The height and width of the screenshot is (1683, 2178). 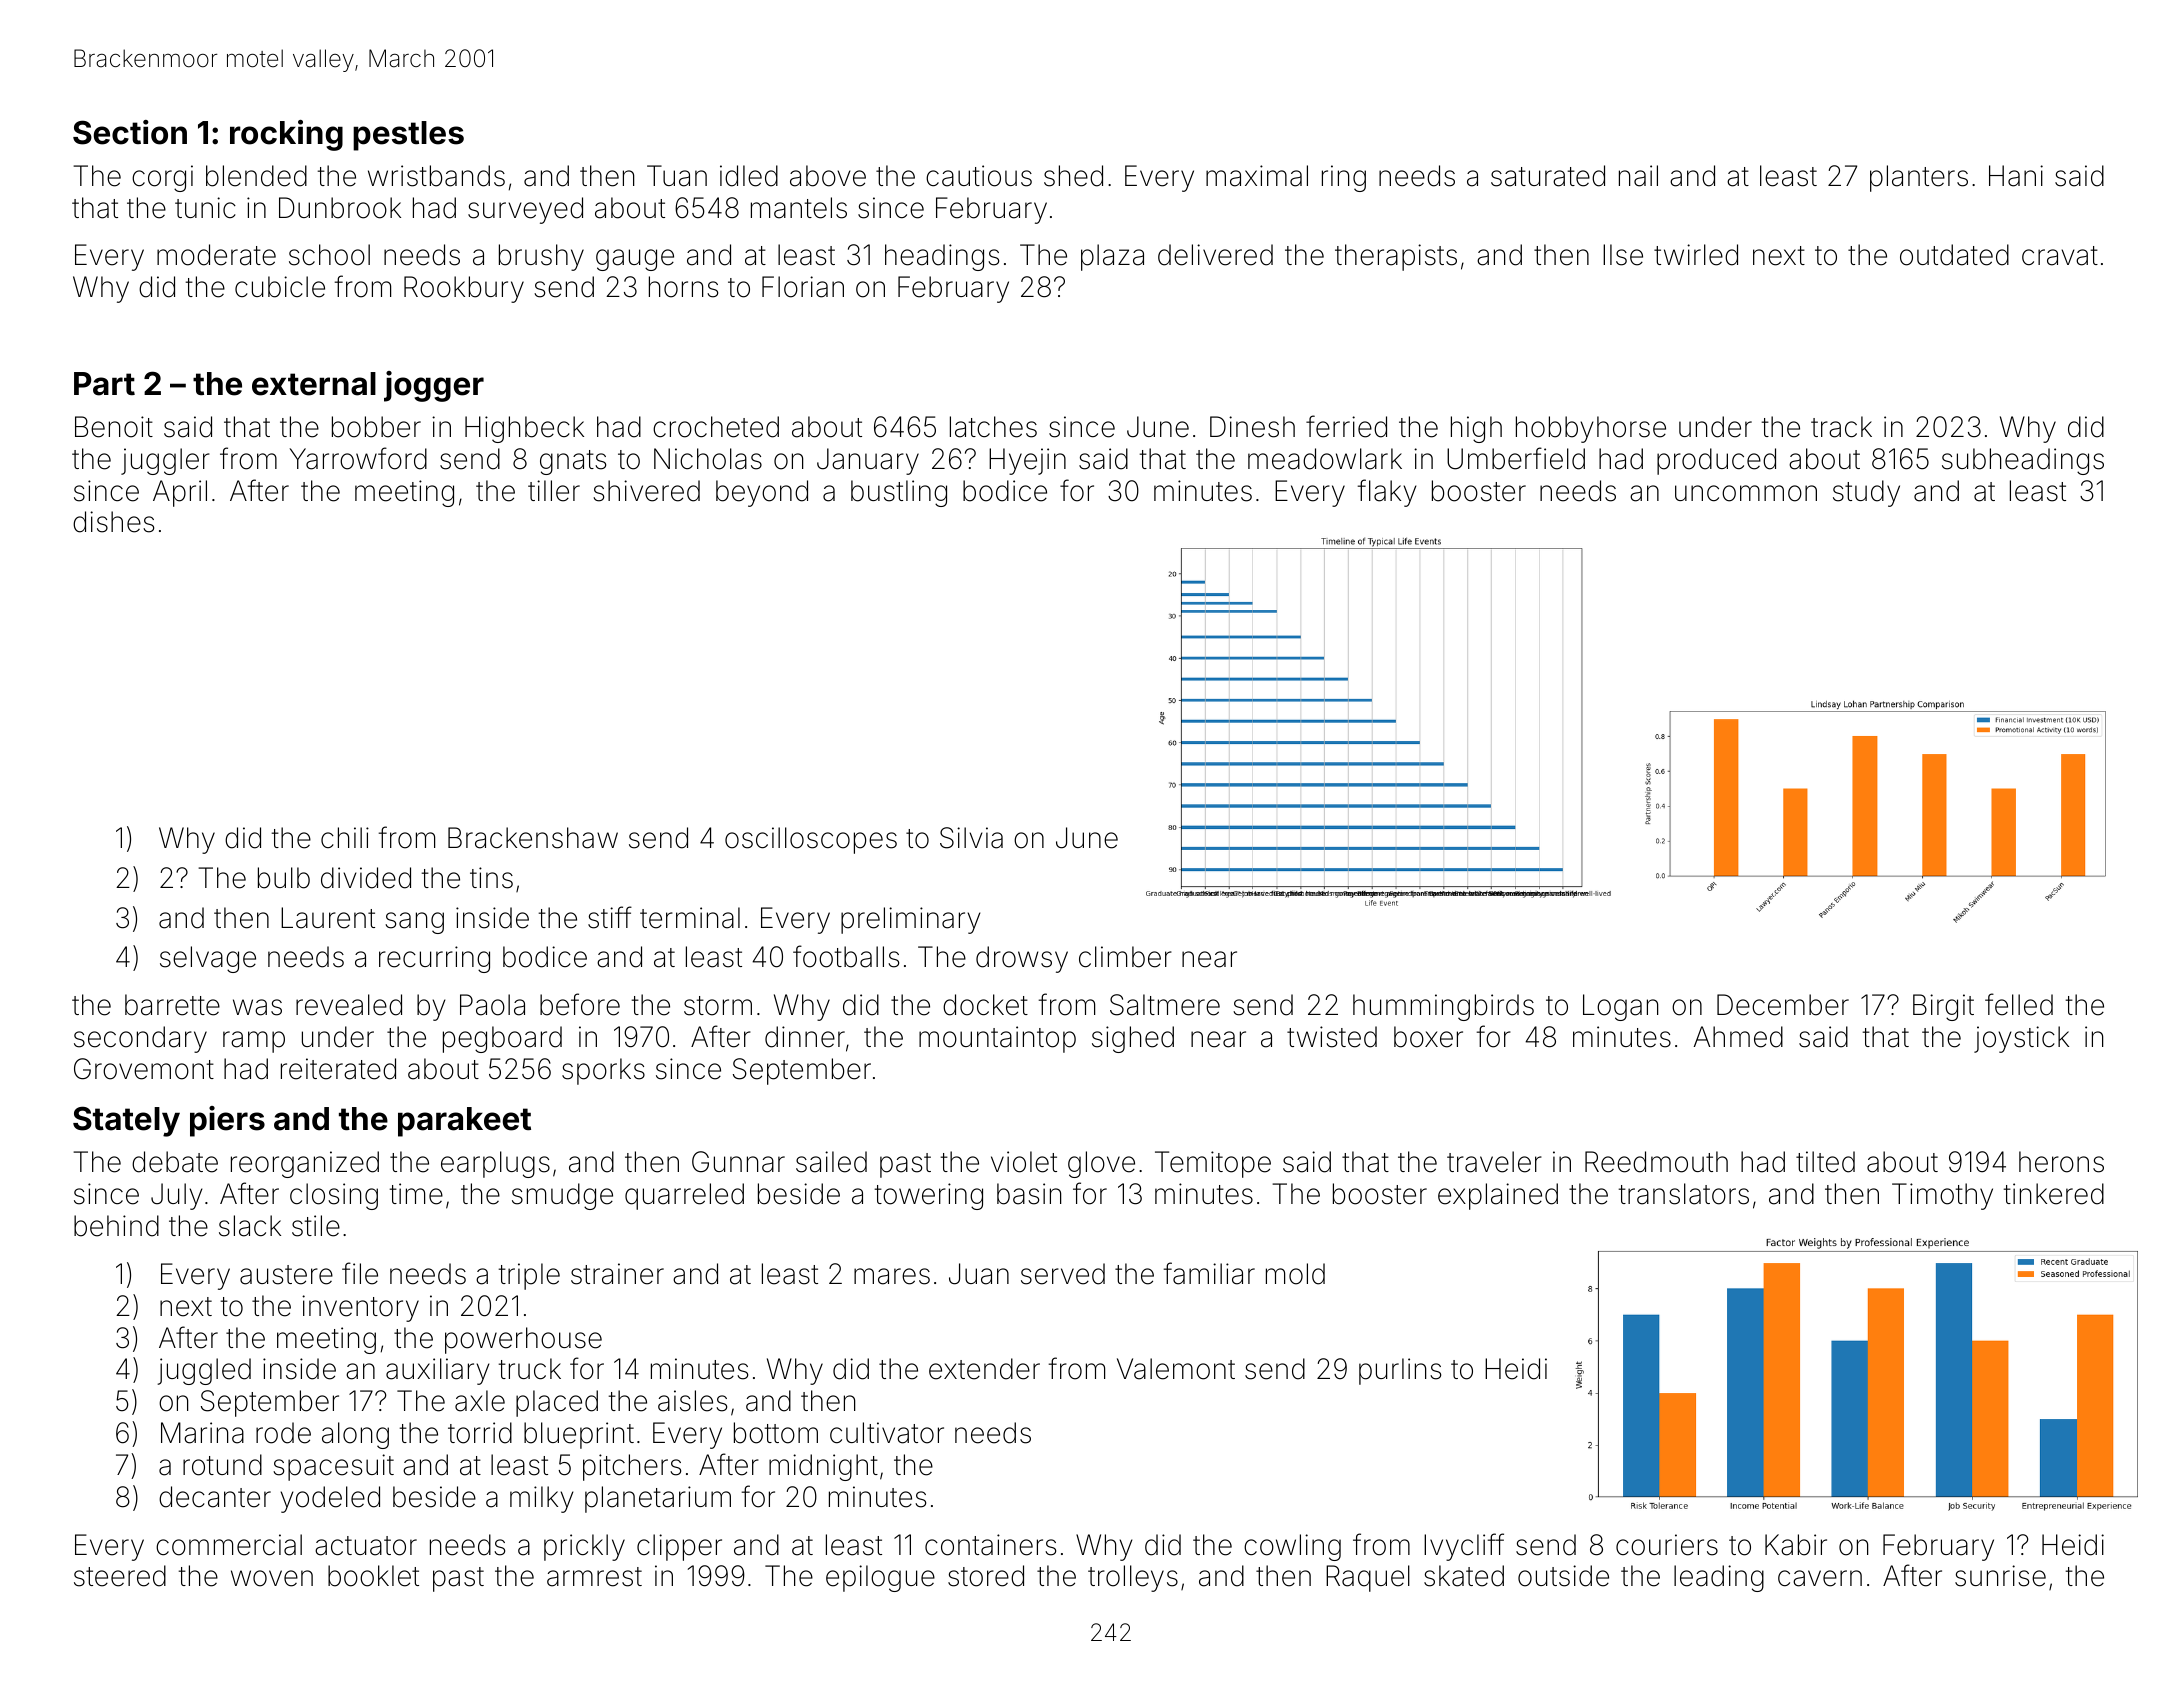 What do you see at coordinates (2016, 176) in the screenshot?
I see `Hani` at bounding box center [2016, 176].
